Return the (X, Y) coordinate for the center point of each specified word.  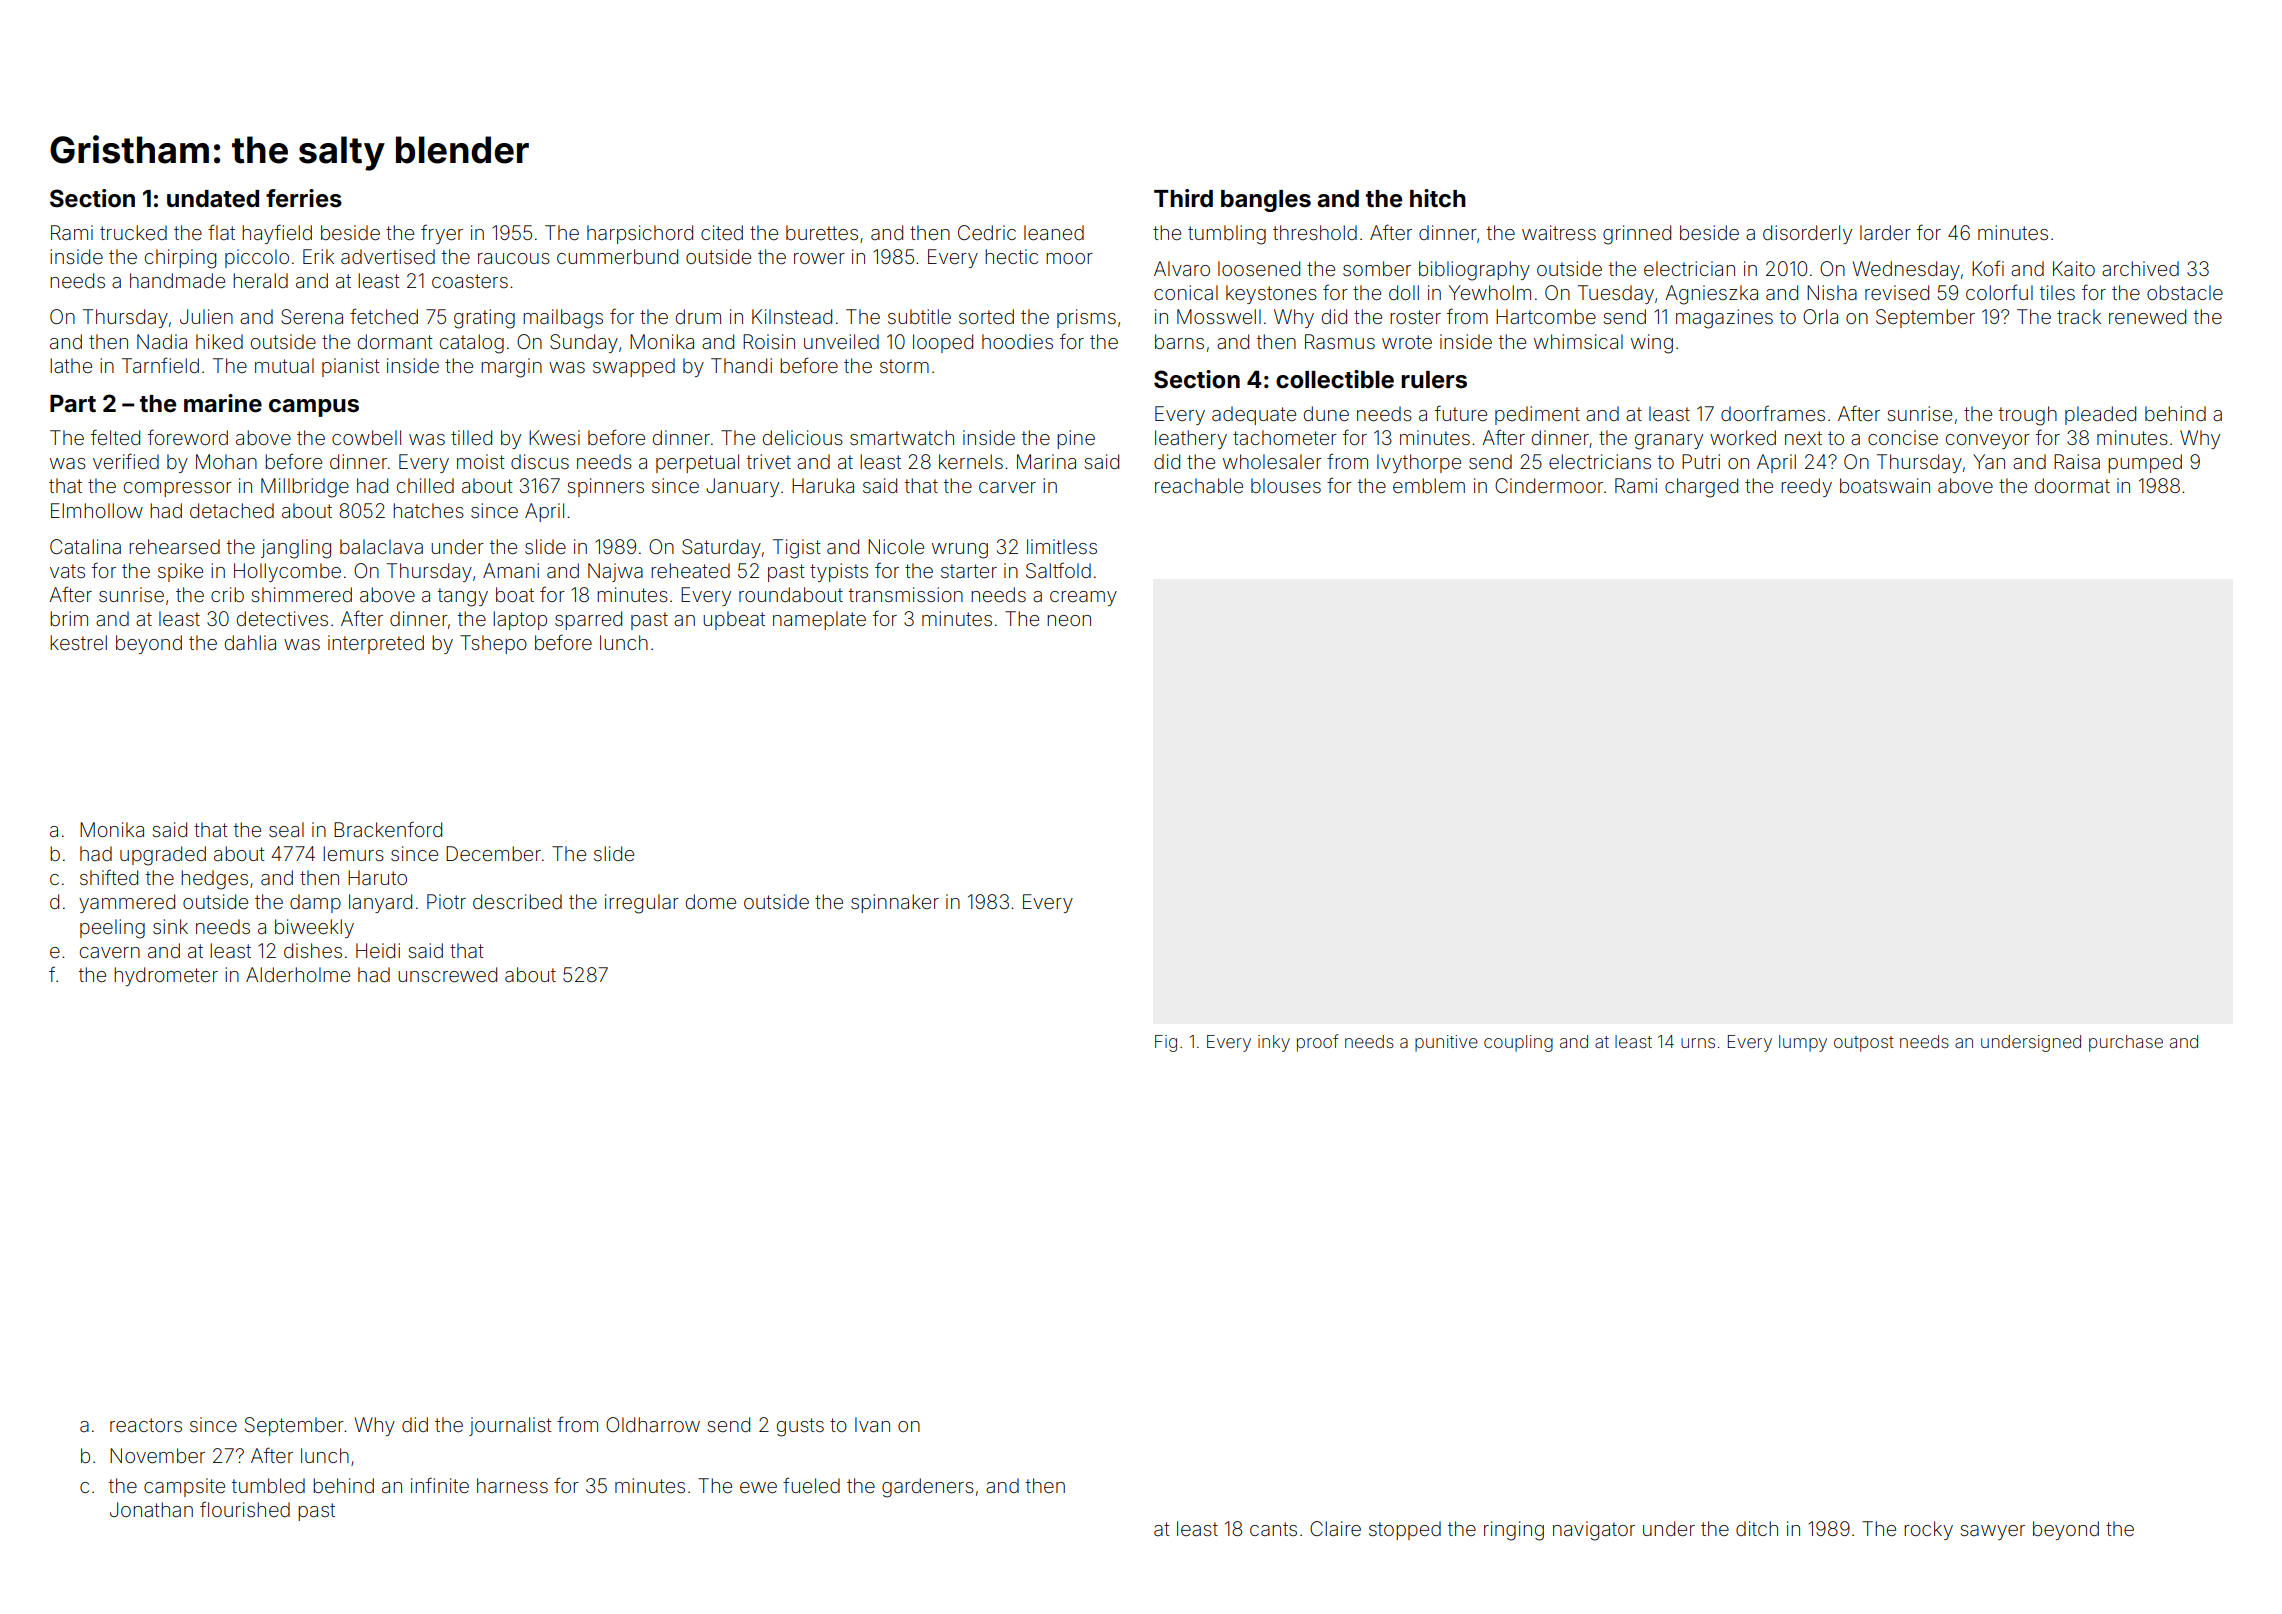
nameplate (819, 620)
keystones (1271, 294)
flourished (245, 1509)
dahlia (250, 642)
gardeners (928, 1488)
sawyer (1993, 1532)
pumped (2145, 463)
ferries (304, 198)
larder (1885, 232)
